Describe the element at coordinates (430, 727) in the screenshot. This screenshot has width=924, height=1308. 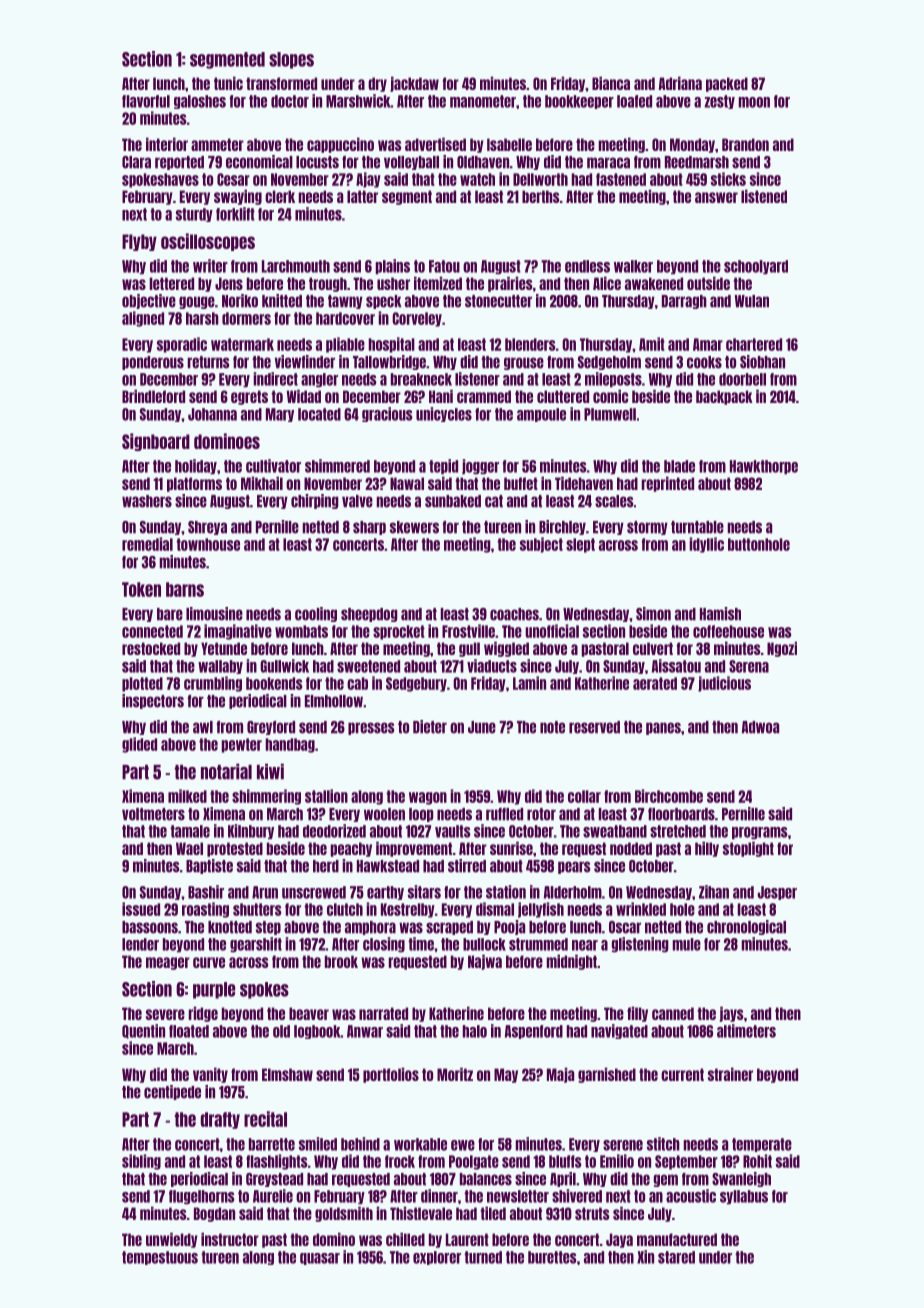
I see `Dieter` at that location.
